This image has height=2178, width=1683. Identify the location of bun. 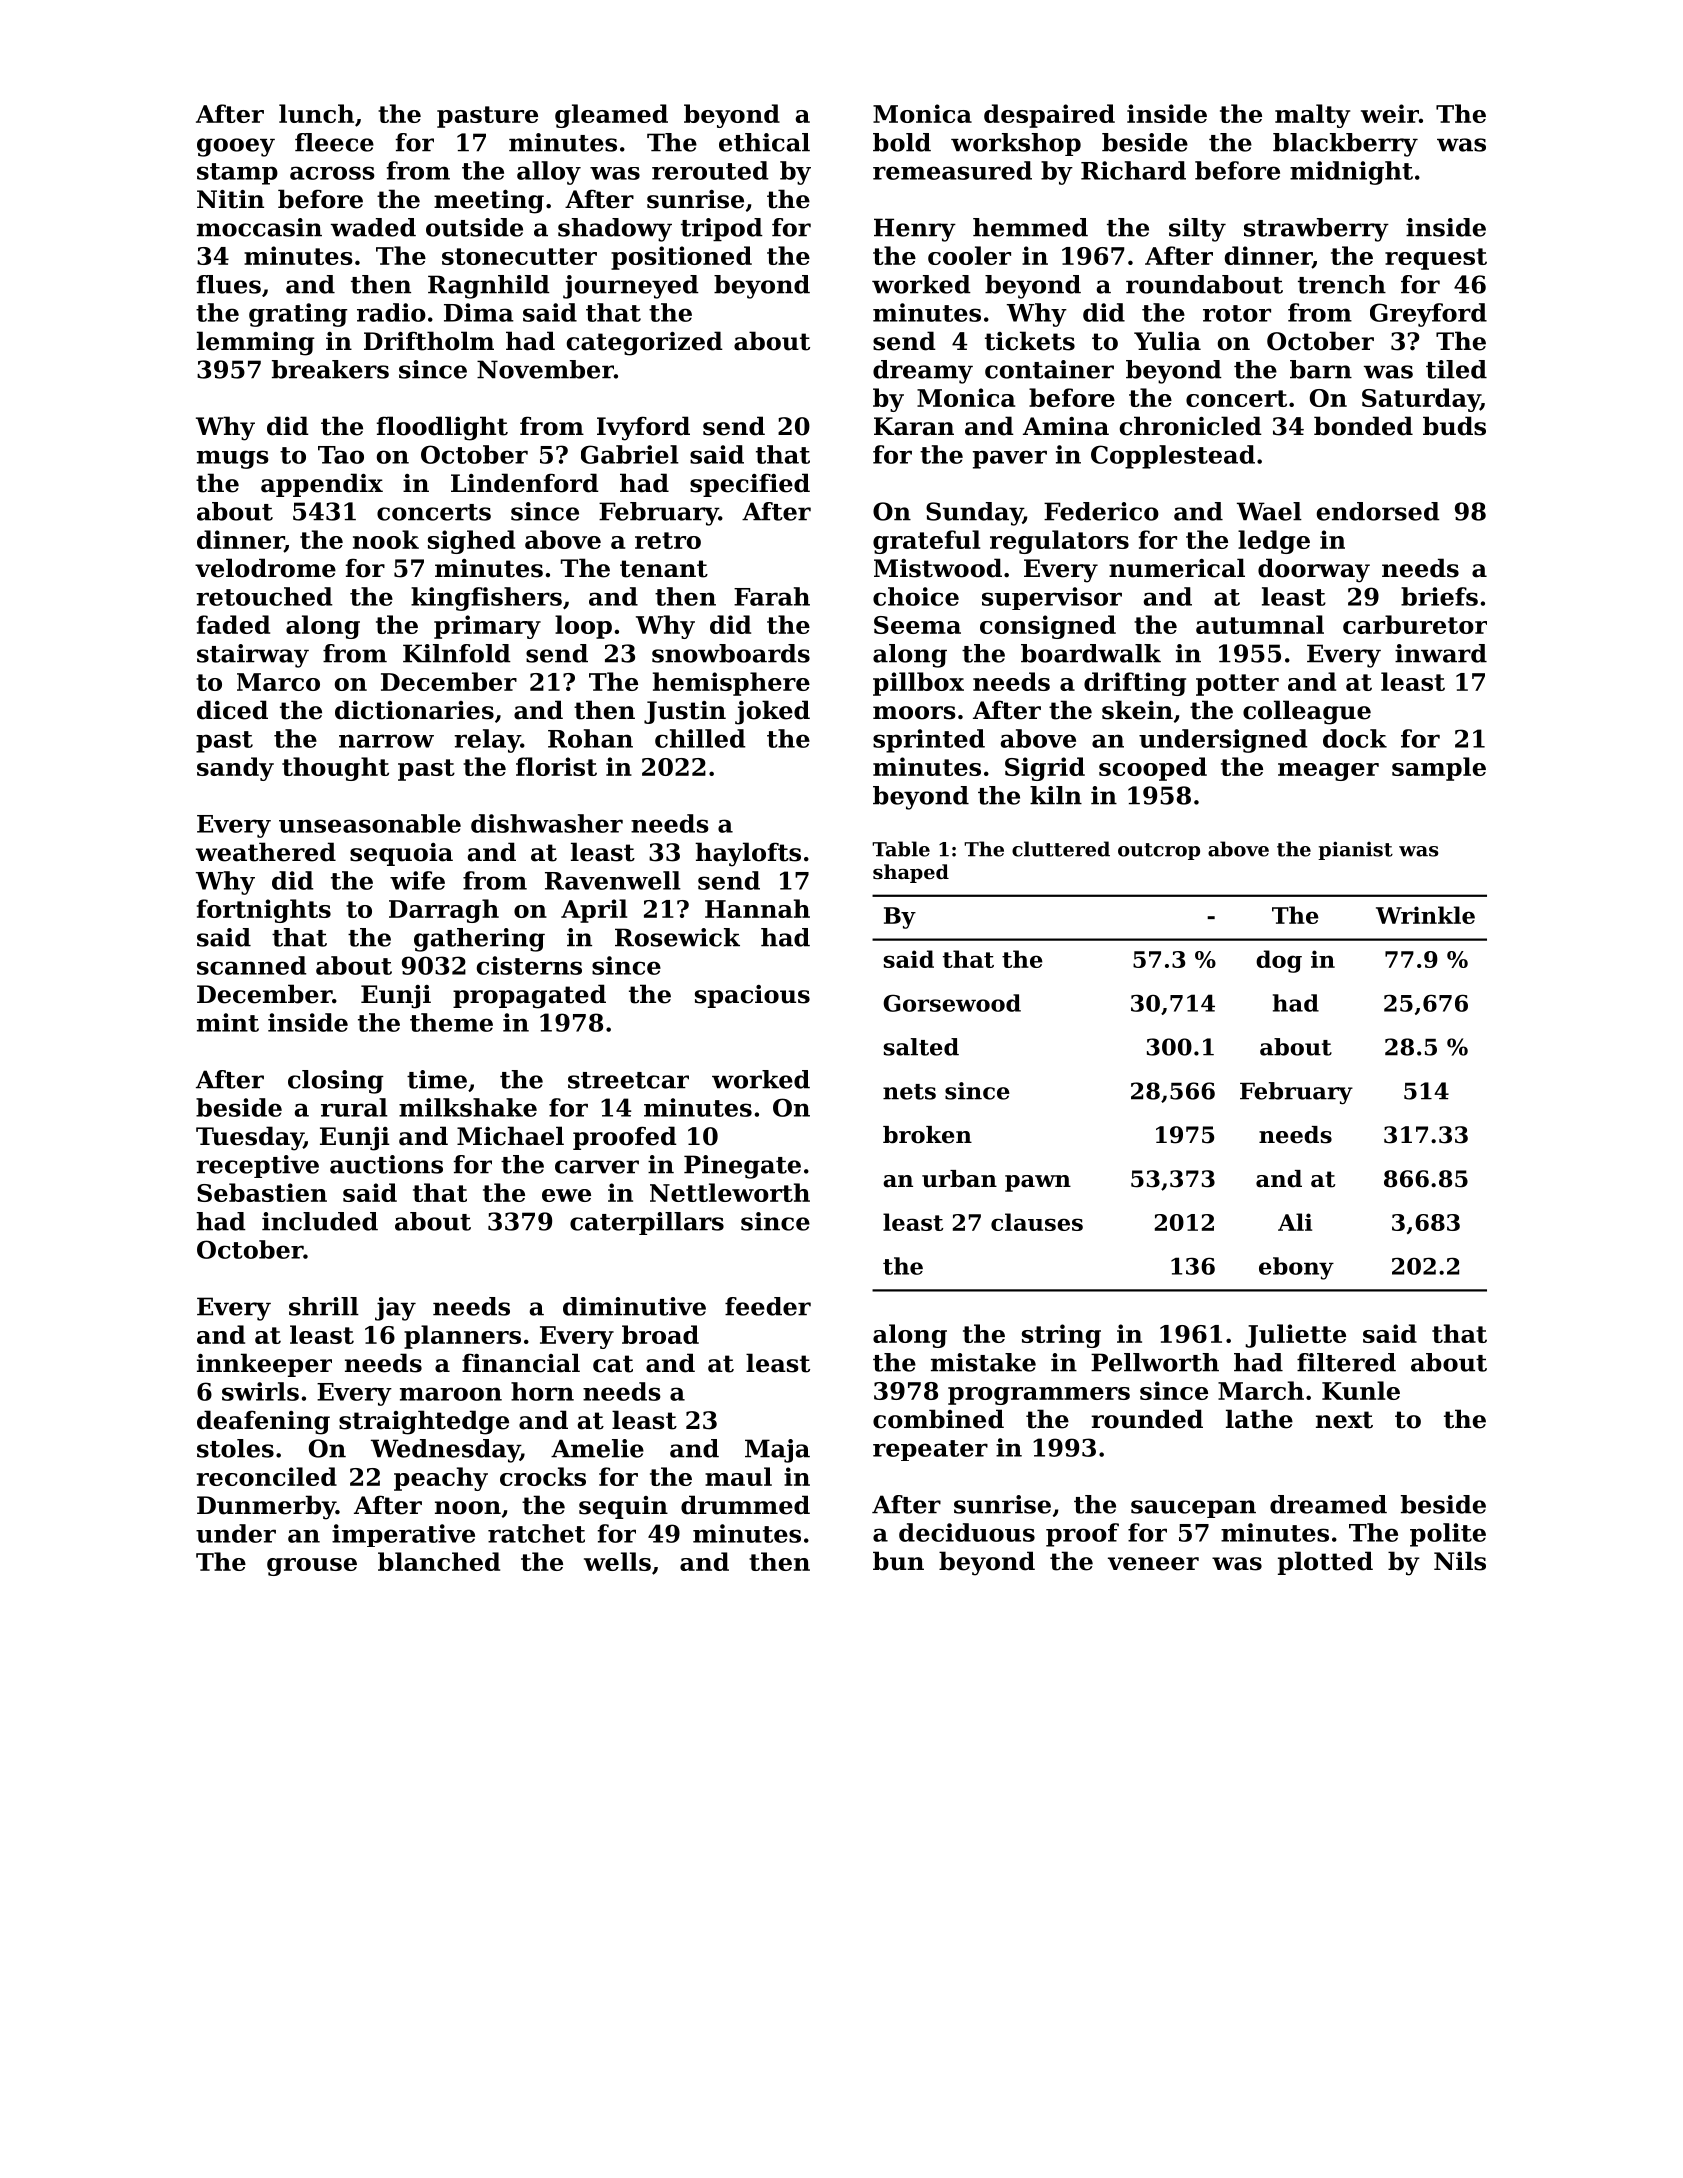
(898, 1561).
